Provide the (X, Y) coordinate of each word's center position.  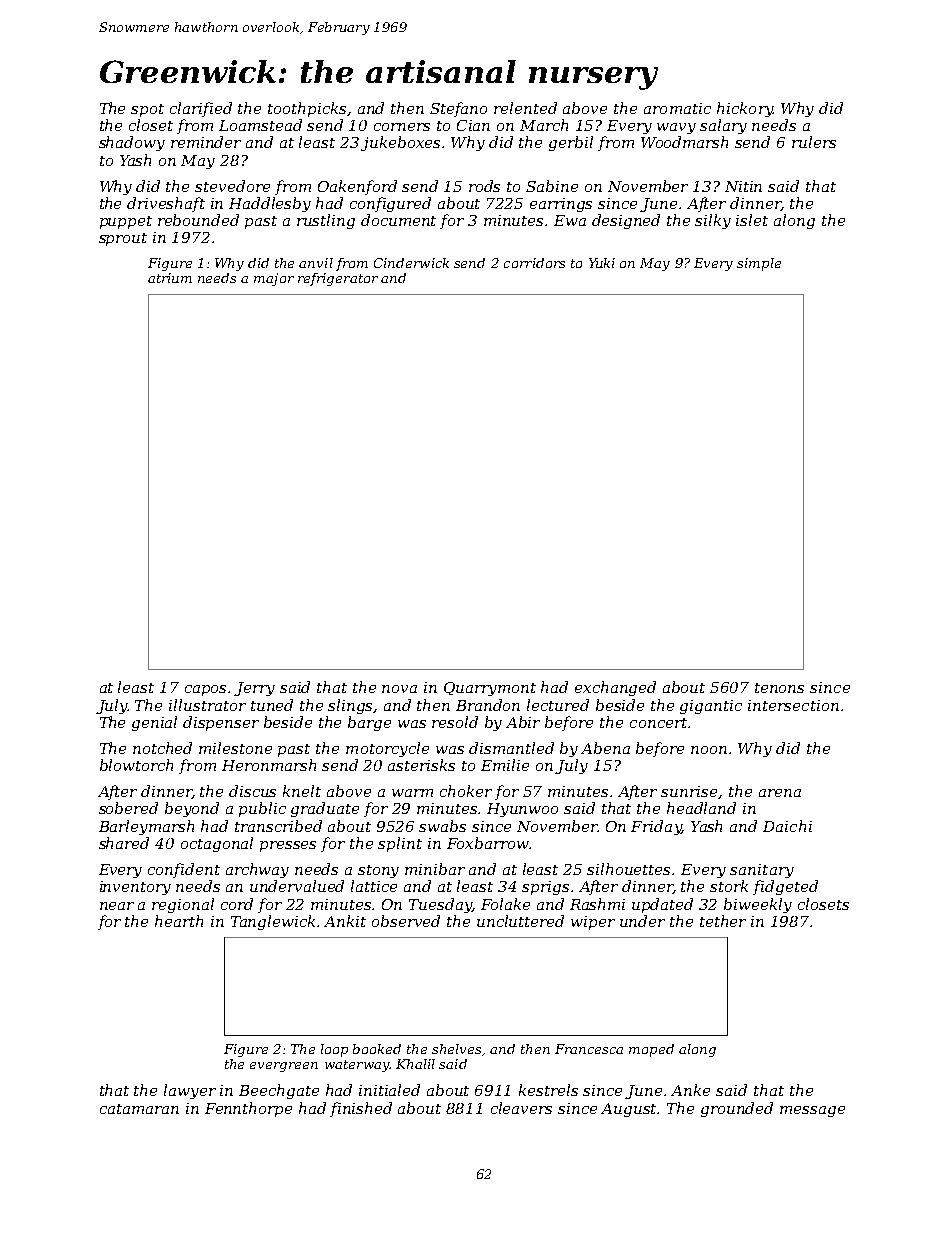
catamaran (139, 1109)
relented (525, 108)
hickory (745, 109)
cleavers (521, 1108)
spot (147, 110)
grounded (737, 1109)
